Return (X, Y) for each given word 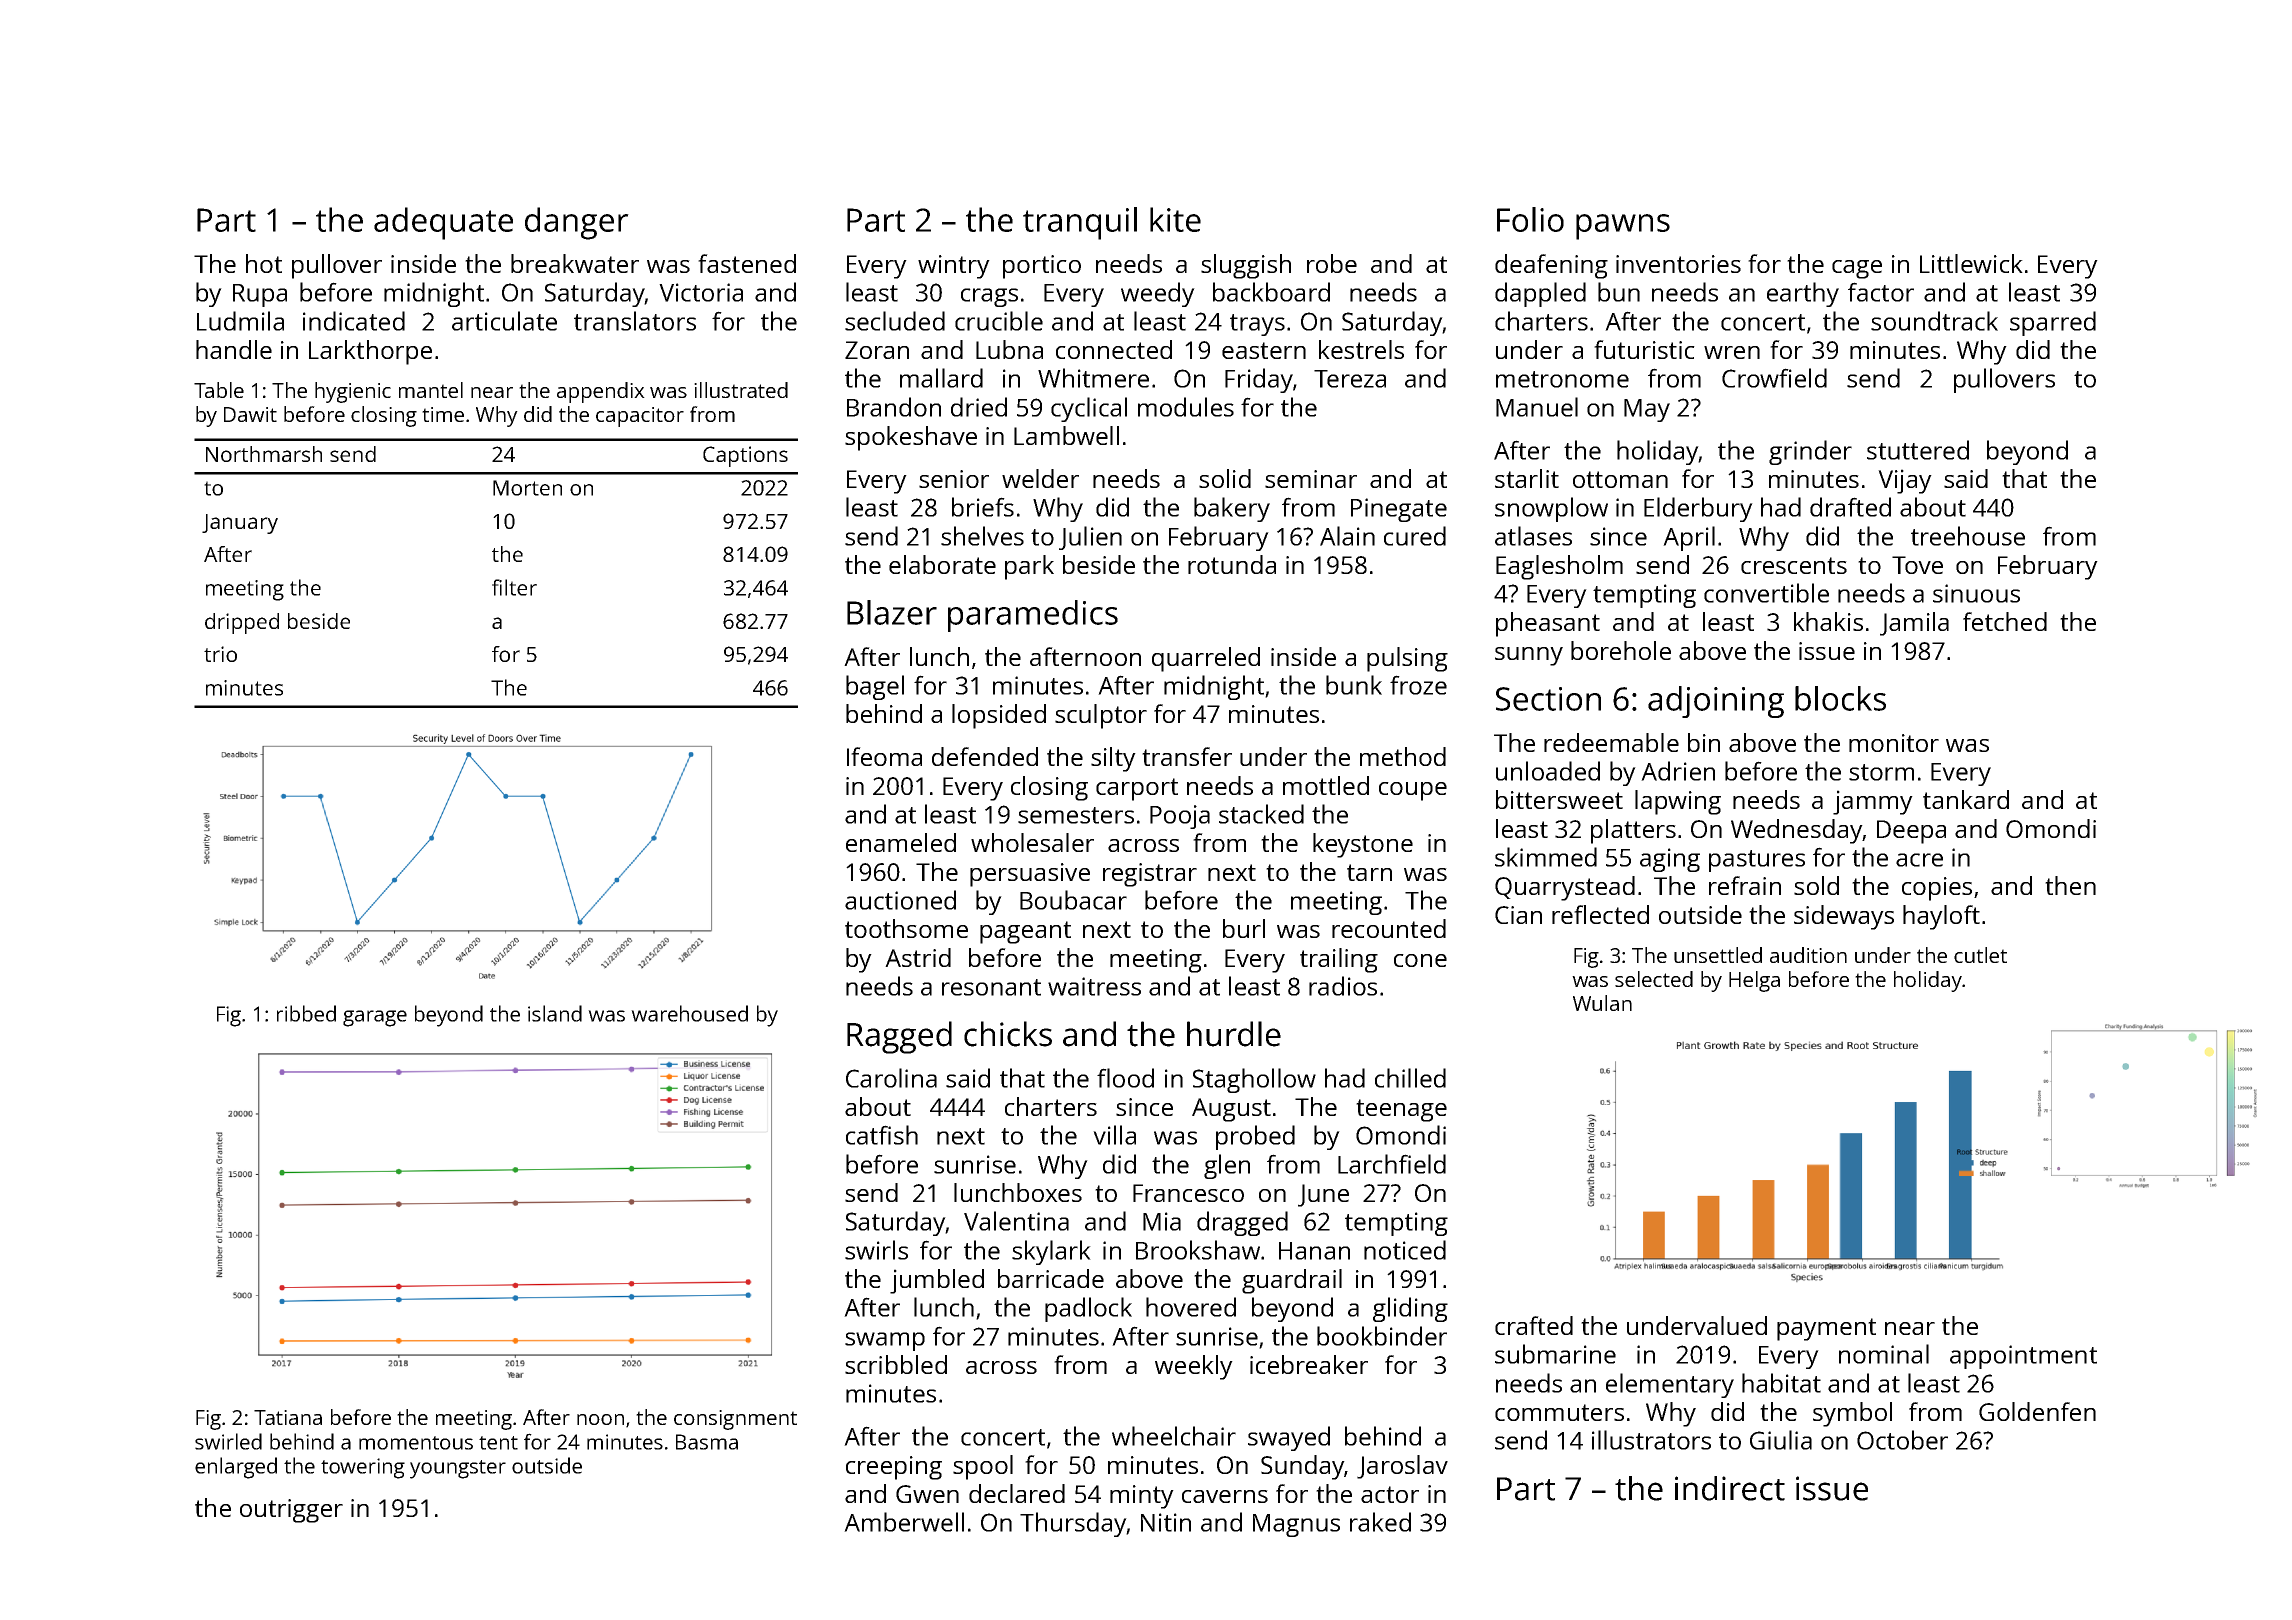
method (1403, 756)
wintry (954, 267)
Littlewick (1971, 263)
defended (985, 756)
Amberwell (904, 1522)
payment (1826, 1329)
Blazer (892, 612)
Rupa (260, 295)
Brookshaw (1198, 1250)
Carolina (891, 1078)
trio (220, 654)
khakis (1828, 621)
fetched (2005, 621)
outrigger (291, 1511)
